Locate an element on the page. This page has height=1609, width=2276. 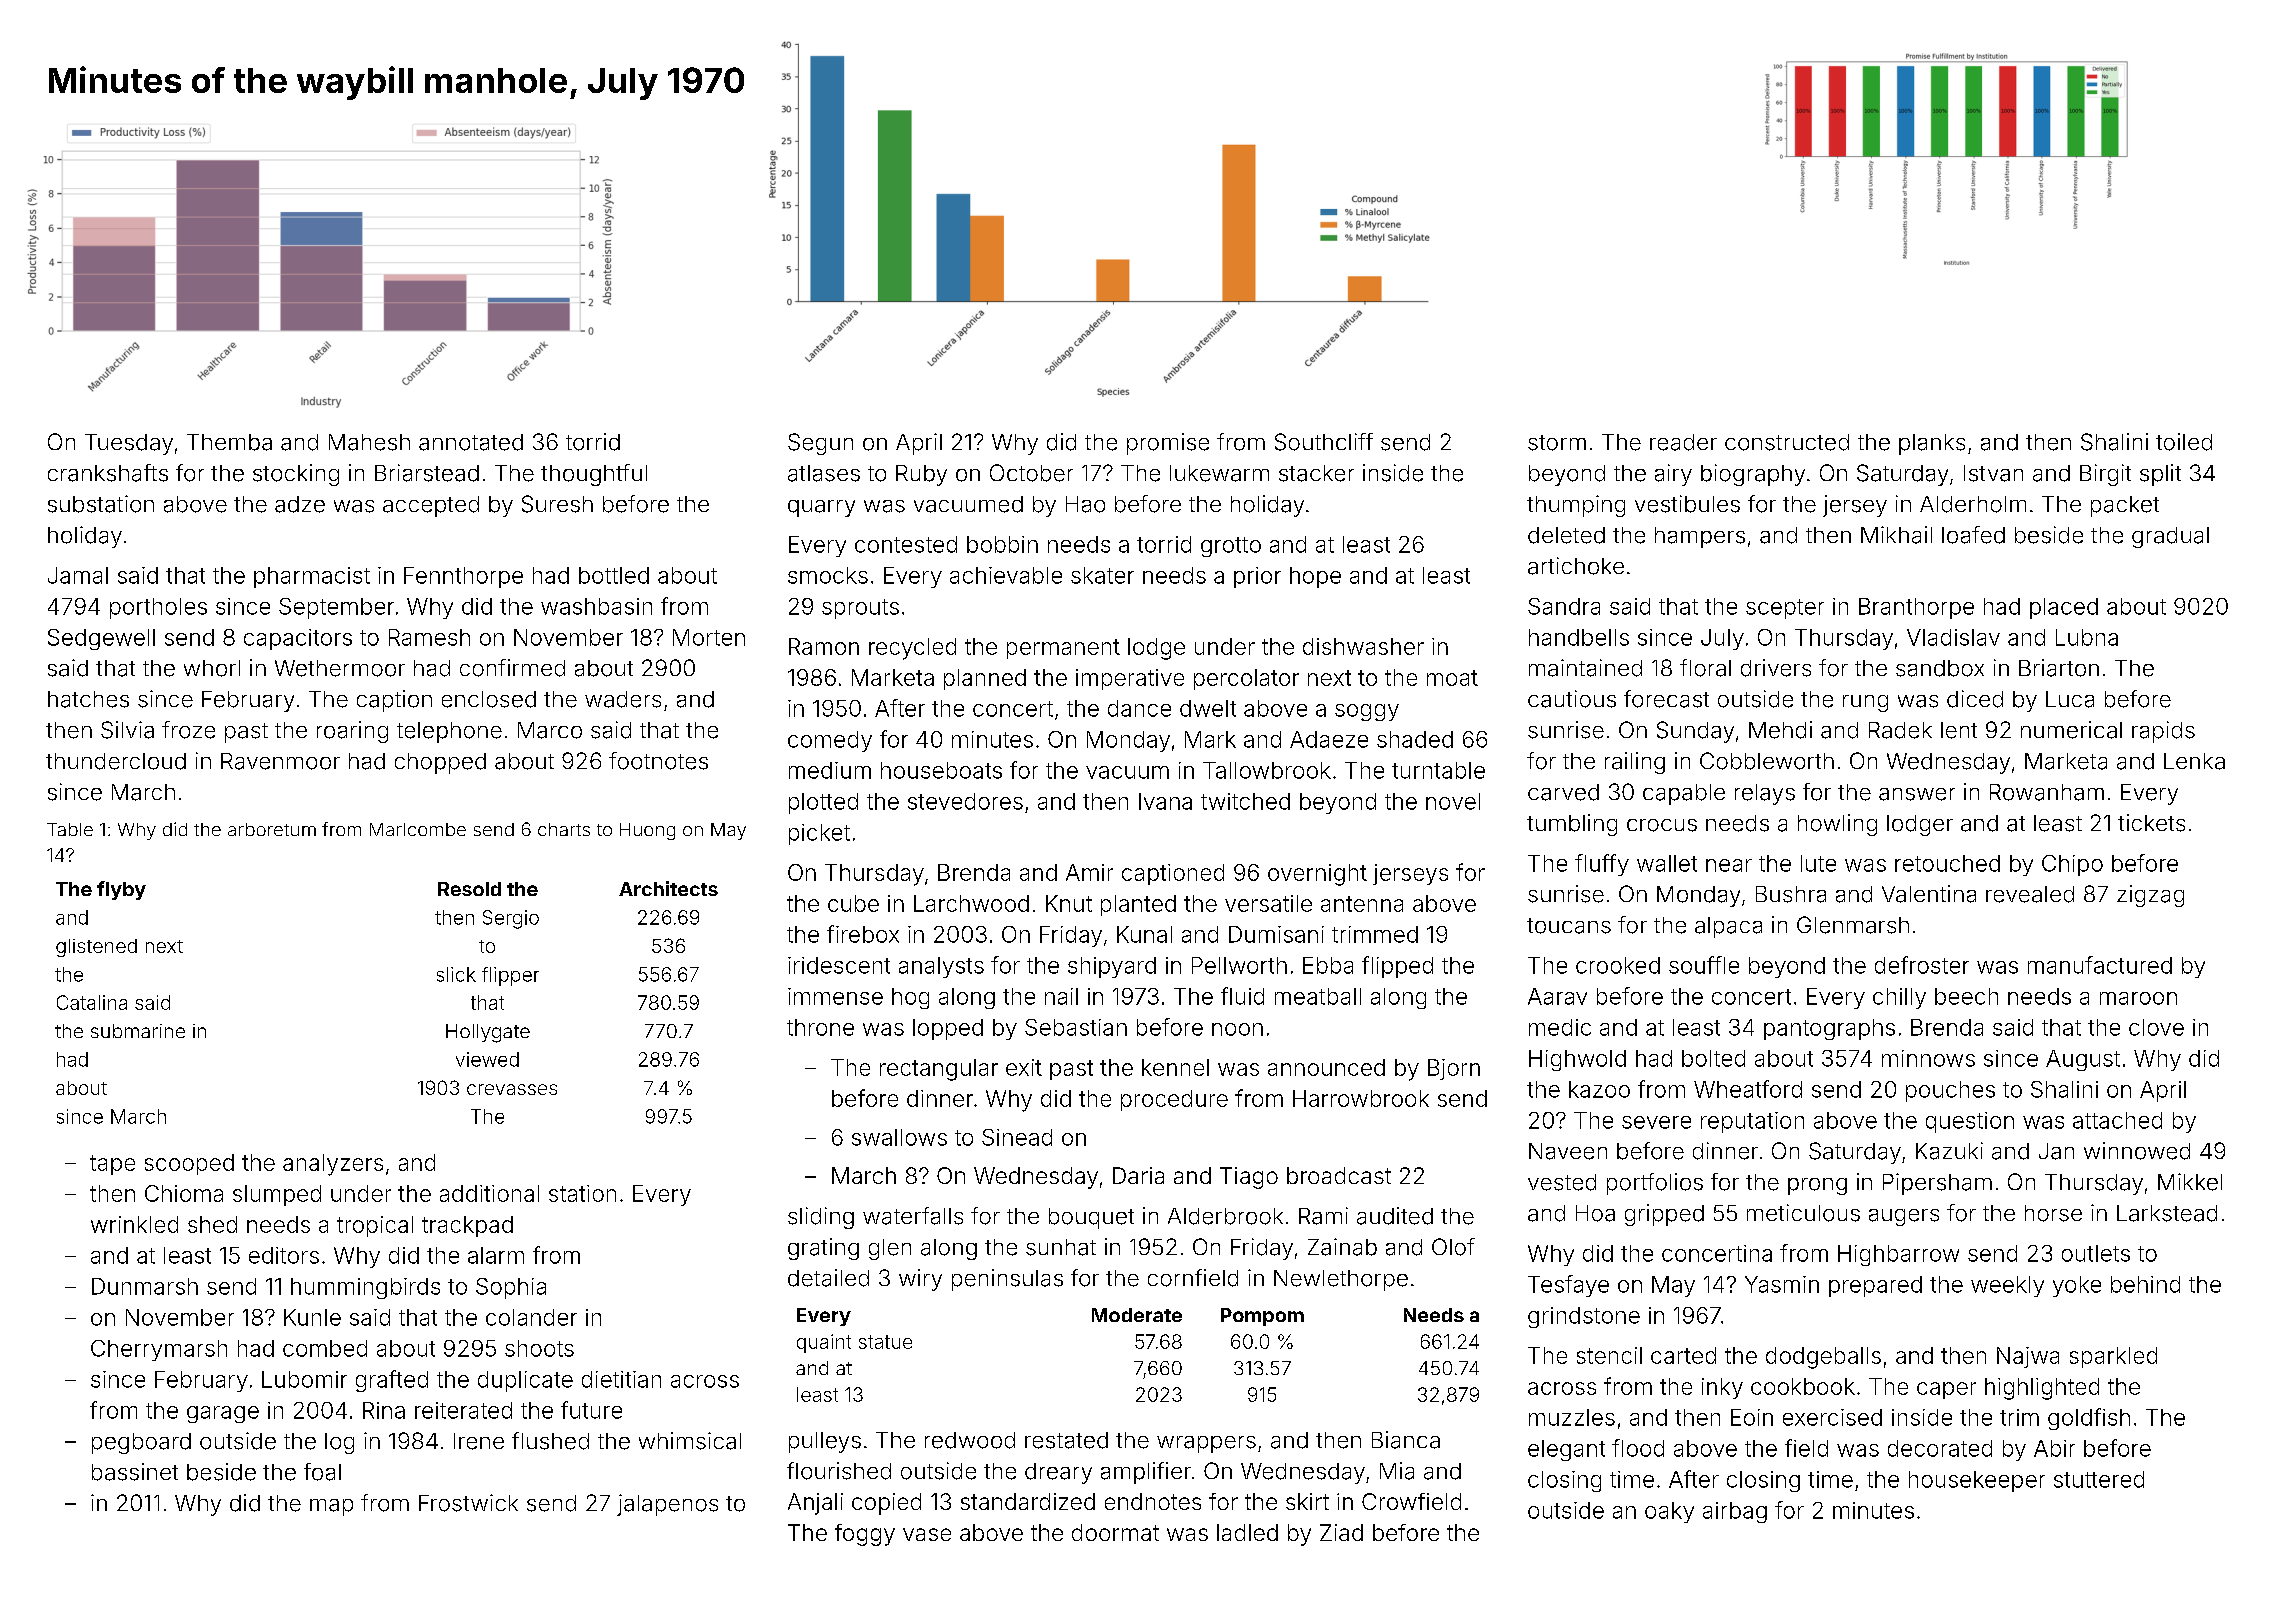
peninsulas is located at coordinates (1007, 1280).
